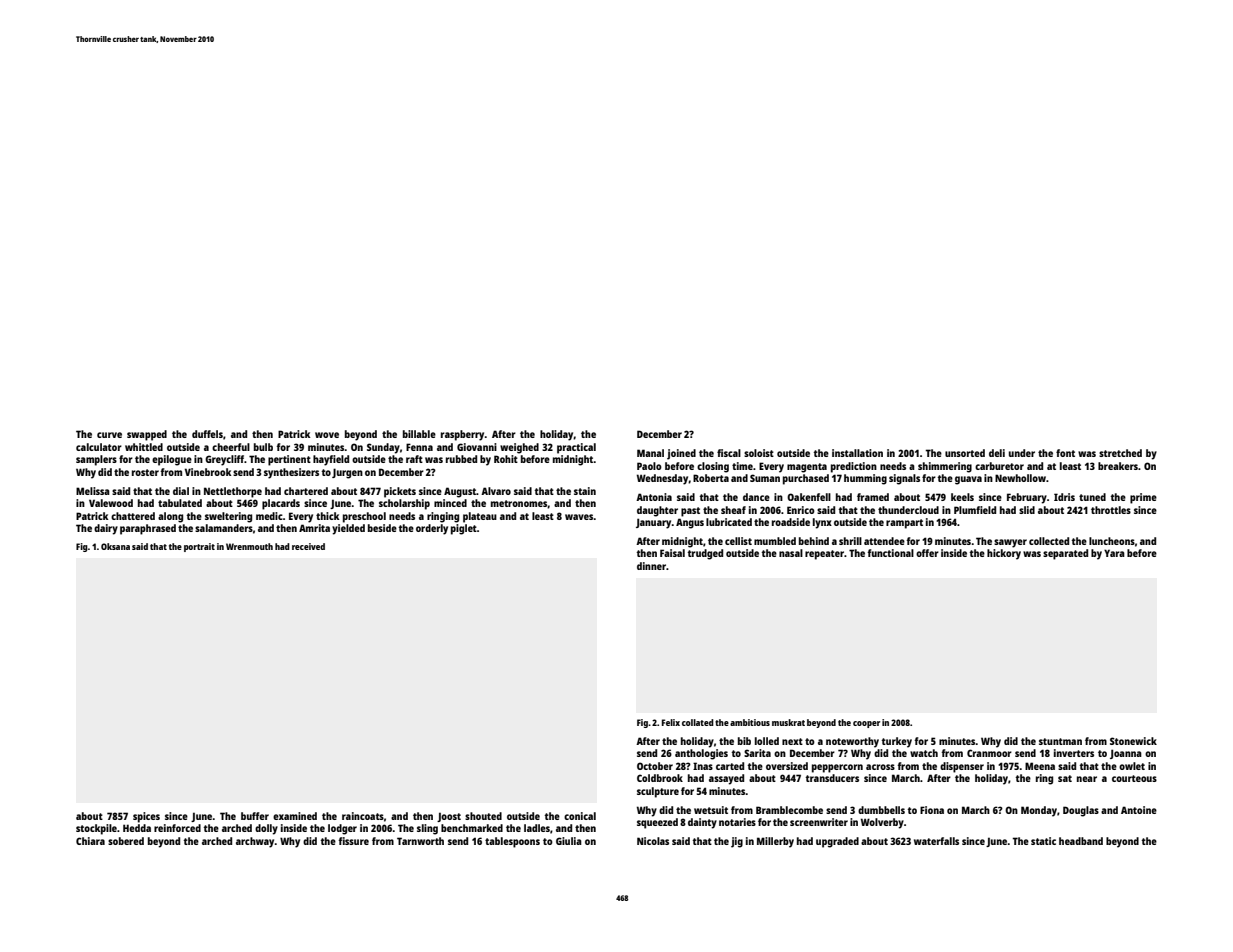 Image resolution: width=1233 pixels, height=952 pixels. Describe the element at coordinates (989, 753) in the screenshot. I see `Cranmoor` at that location.
